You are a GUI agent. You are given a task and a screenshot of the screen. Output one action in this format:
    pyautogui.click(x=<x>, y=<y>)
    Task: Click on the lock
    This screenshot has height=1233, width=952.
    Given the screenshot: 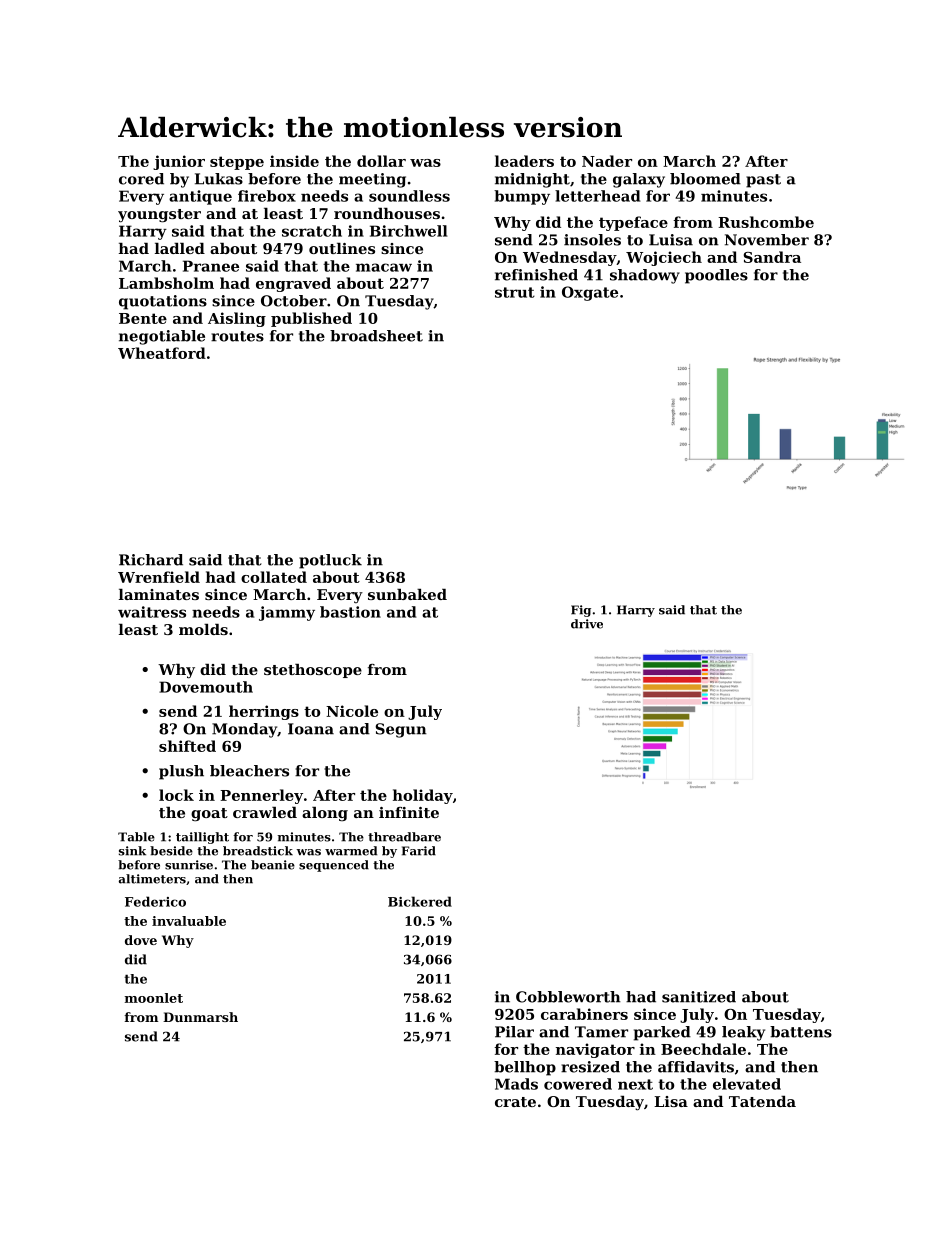 What is the action you would take?
    pyautogui.click(x=176, y=795)
